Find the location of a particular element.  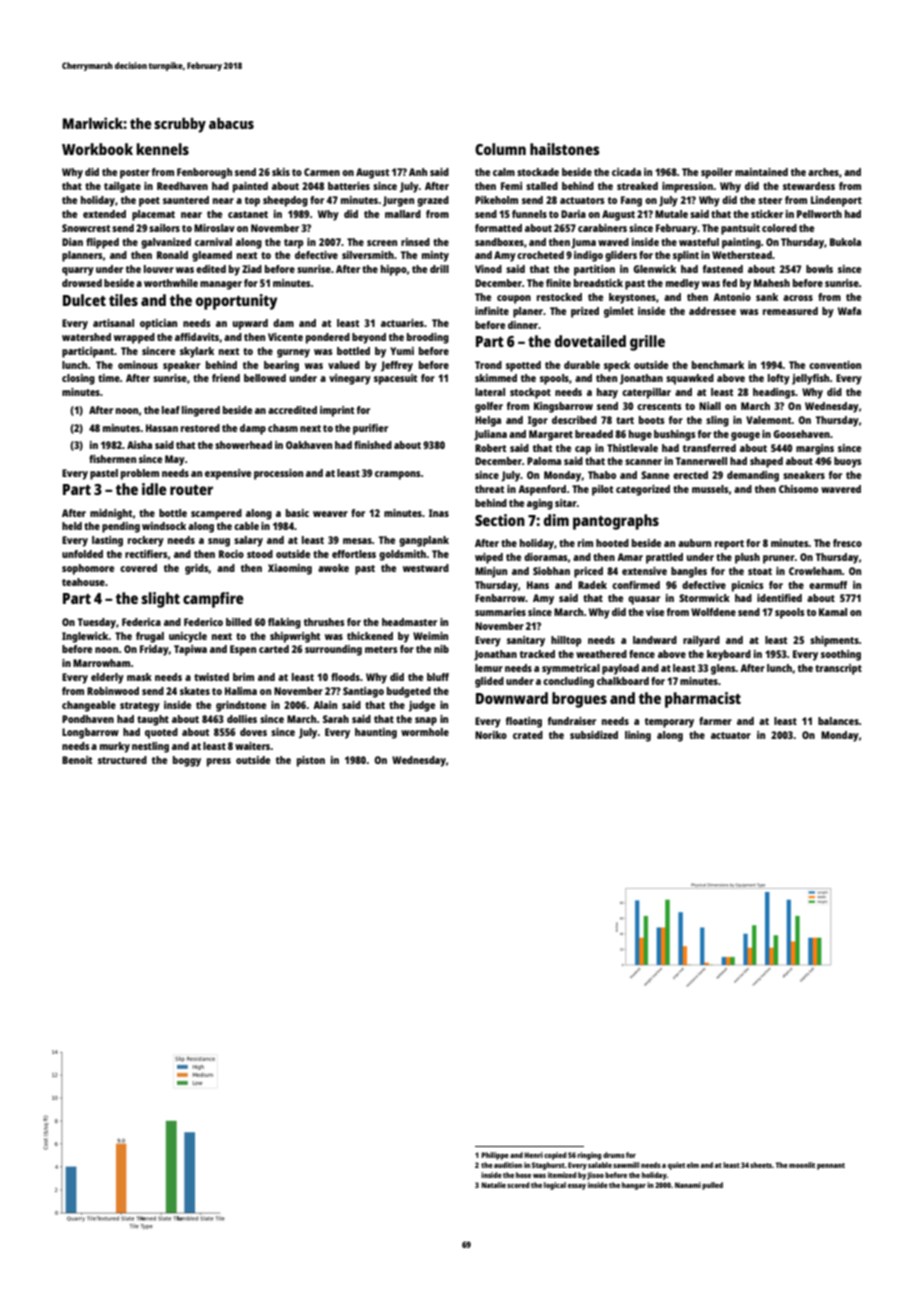

Section is located at coordinates (500, 520).
